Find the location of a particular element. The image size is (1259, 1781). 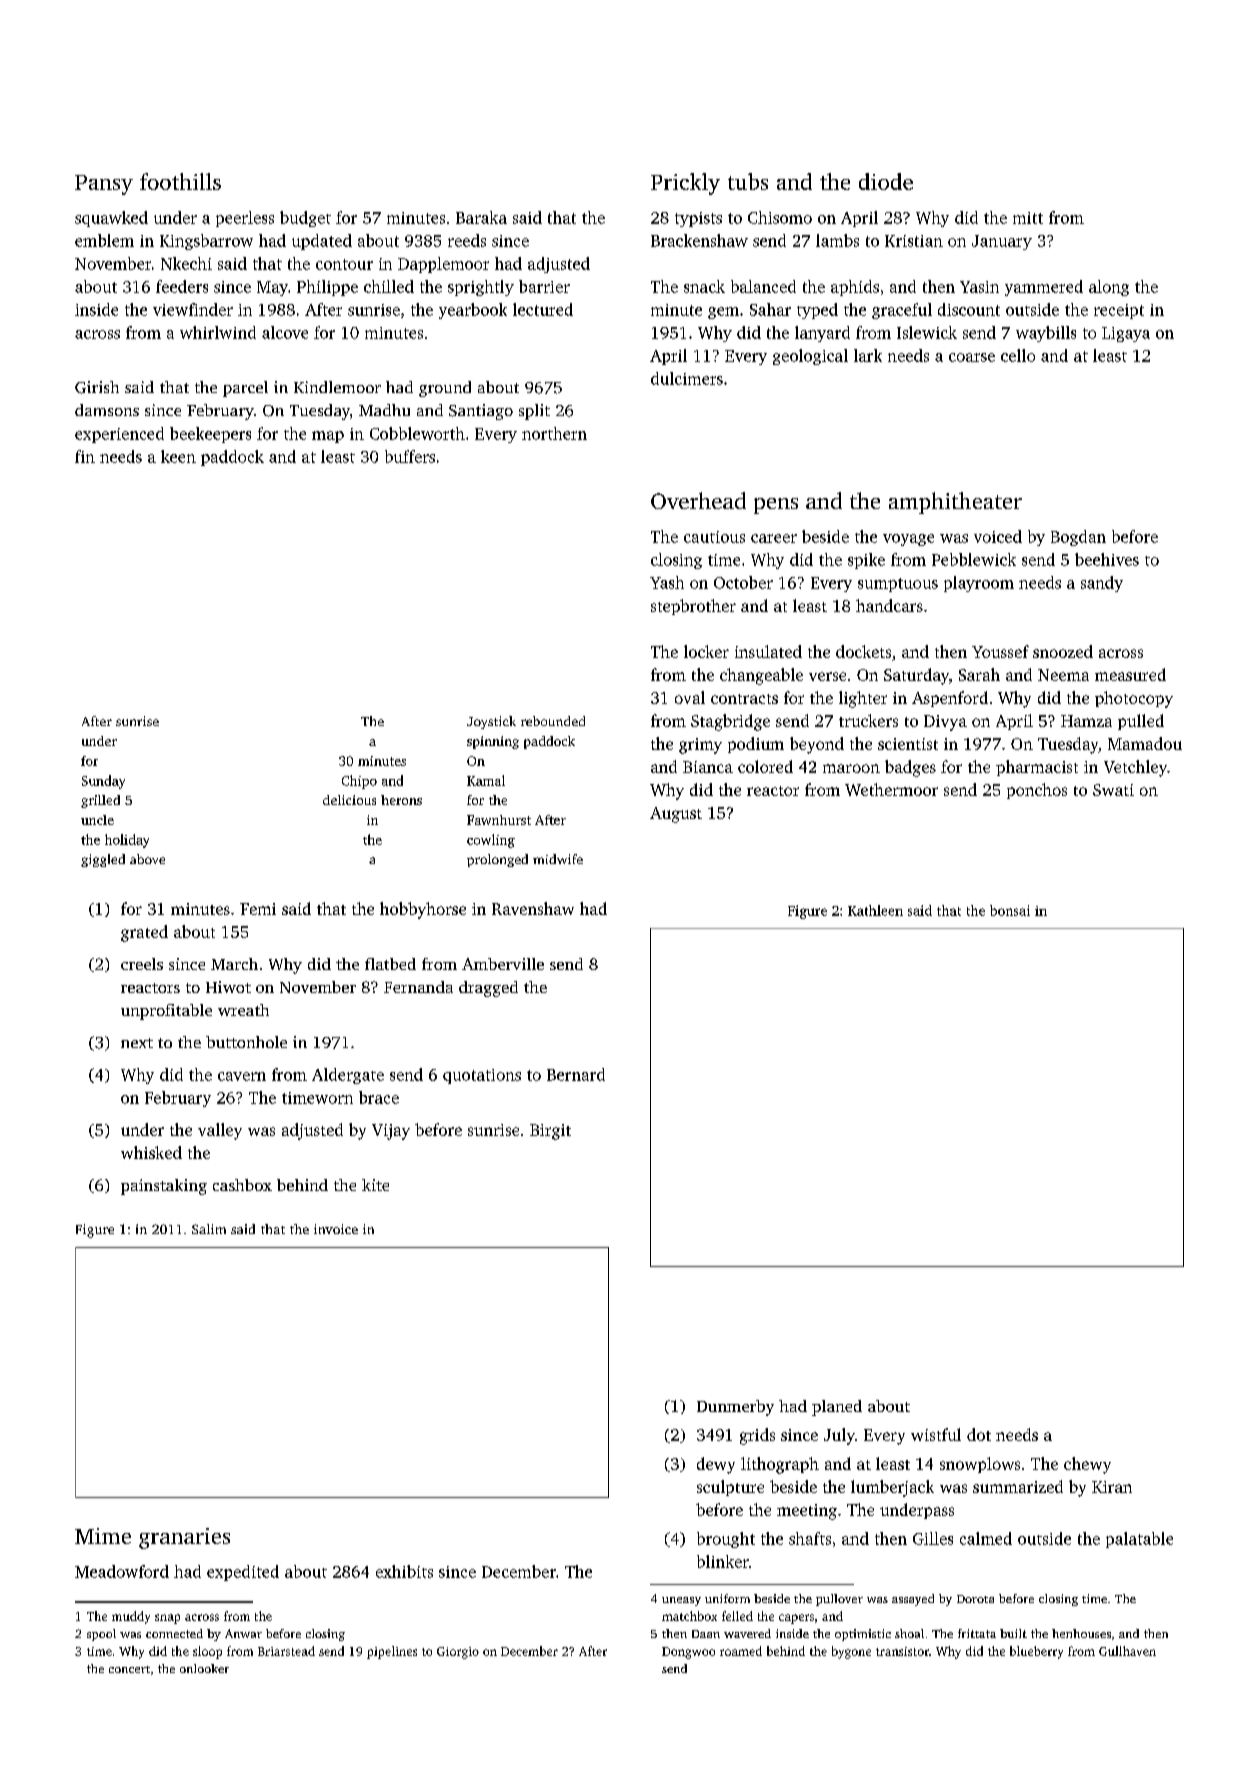

delicious is located at coordinates (349, 800).
